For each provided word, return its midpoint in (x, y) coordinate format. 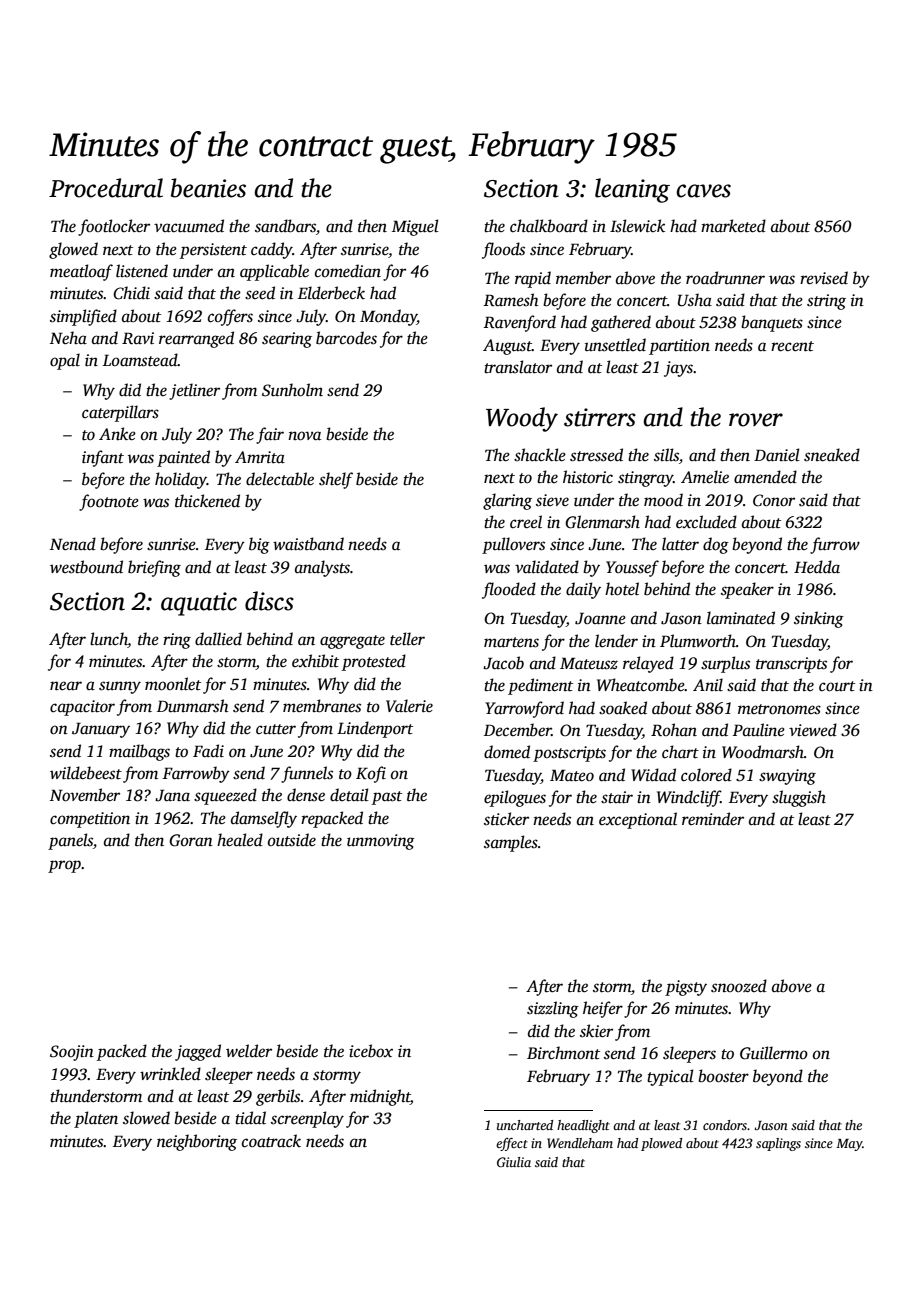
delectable (280, 479)
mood (663, 500)
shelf (336, 480)
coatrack (271, 1141)
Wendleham (580, 1143)
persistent (213, 251)
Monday (388, 317)
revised (824, 278)
